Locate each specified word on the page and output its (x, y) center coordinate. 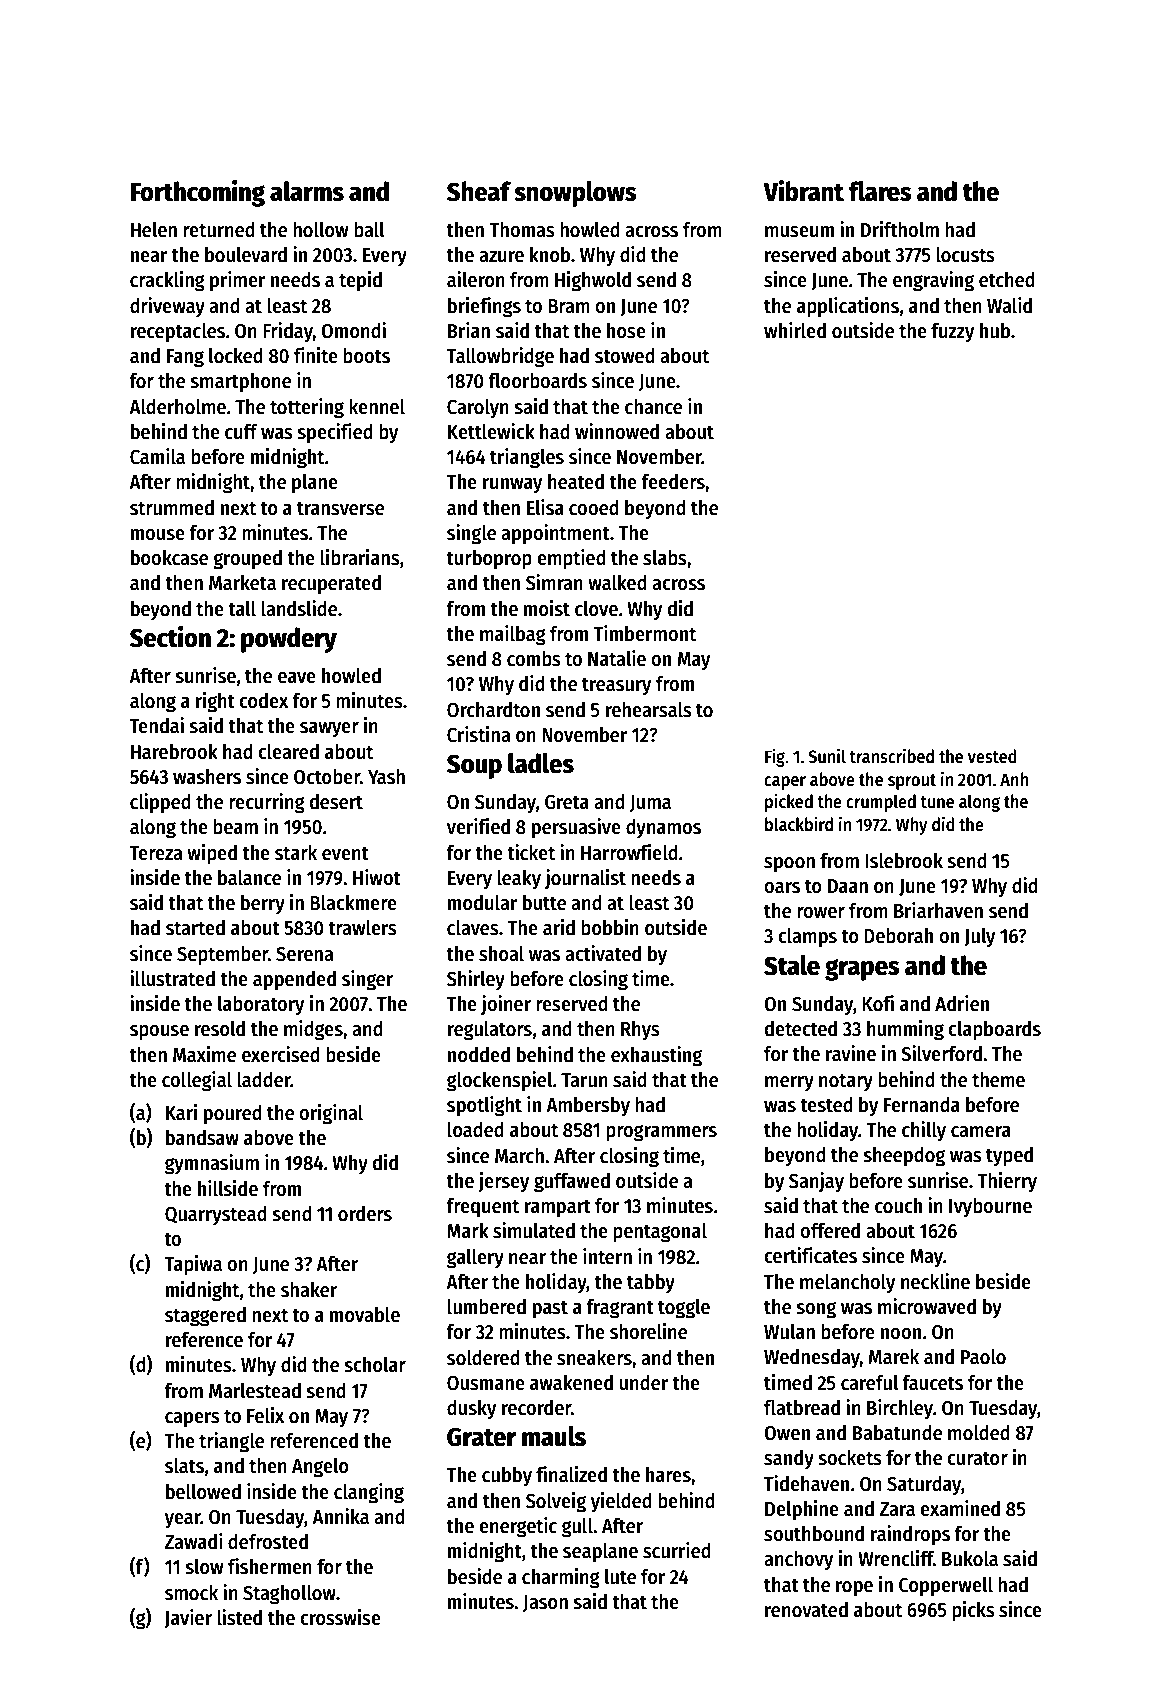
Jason (545, 1603)
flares (880, 191)
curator (977, 1458)
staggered (205, 1317)
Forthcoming (197, 193)
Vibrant (803, 191)
